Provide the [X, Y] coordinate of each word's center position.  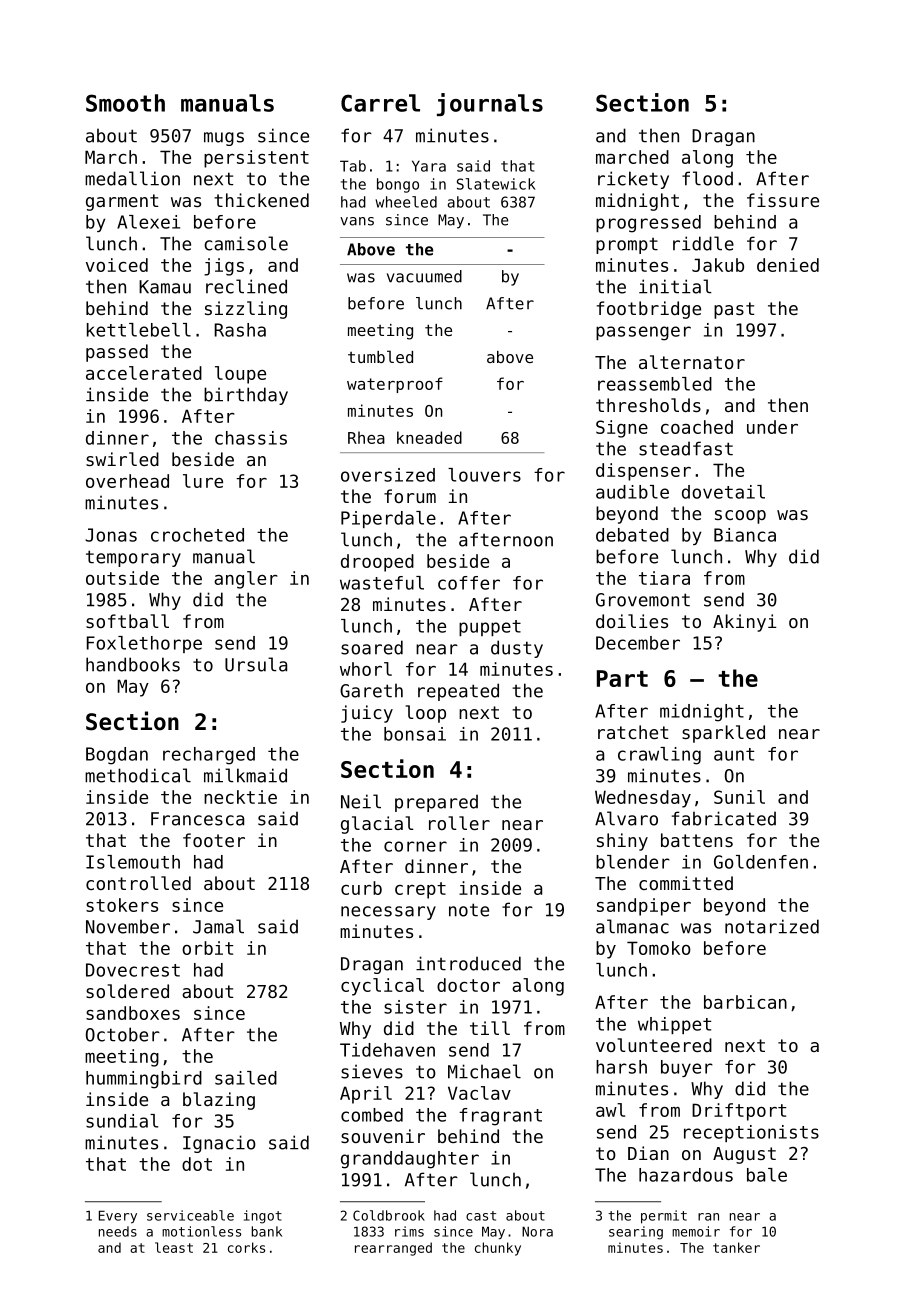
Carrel [380, 103]
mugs [224, 139]
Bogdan [117, 756]
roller [459, 823]
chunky [498, 1249]
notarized [772, 926]
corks [246, 1247]
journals [490, 104]
